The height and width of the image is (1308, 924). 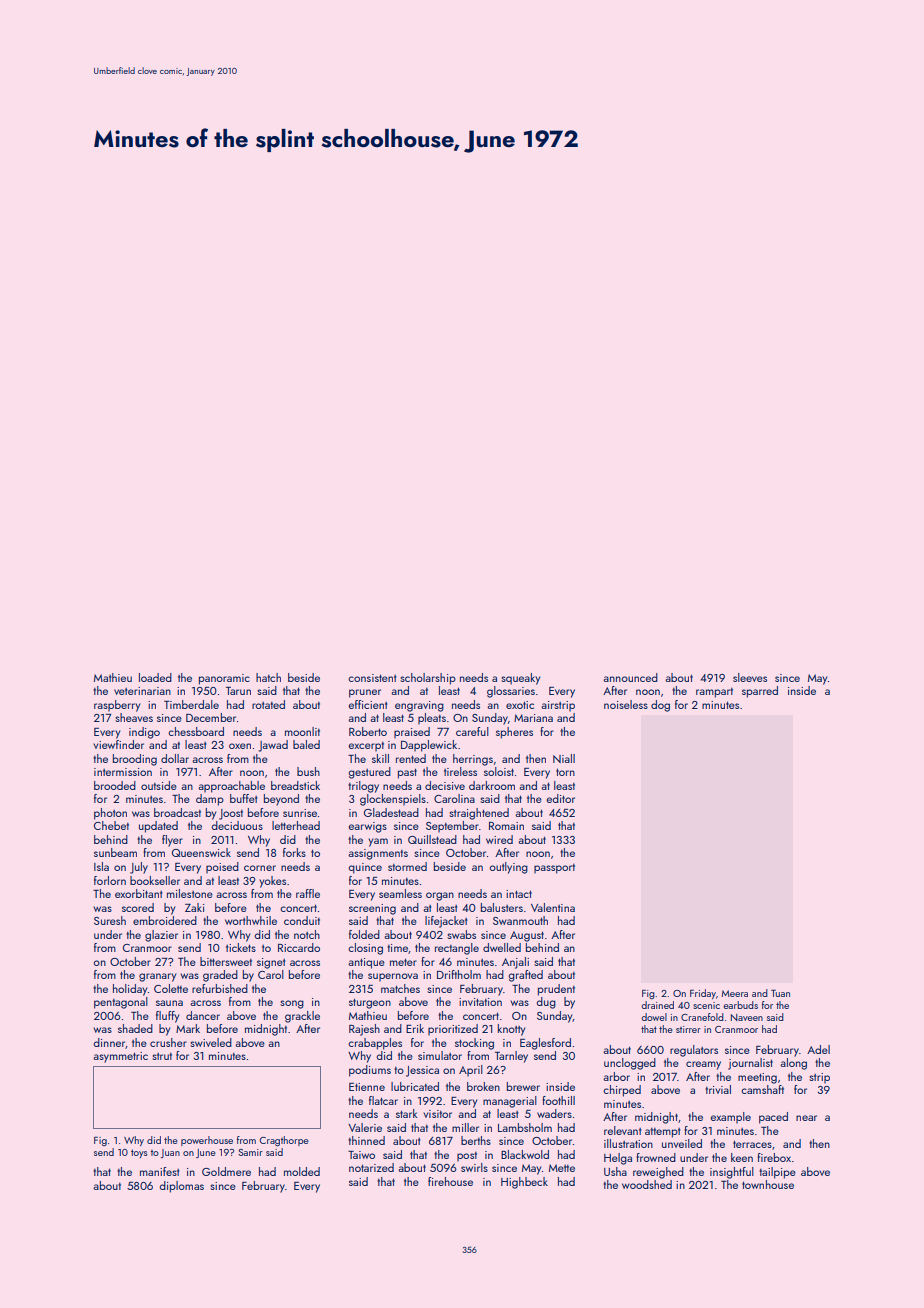 What do you see at coordinates (155, 677) in the image?
I see `loaded` at bounding box center [155, 677].
